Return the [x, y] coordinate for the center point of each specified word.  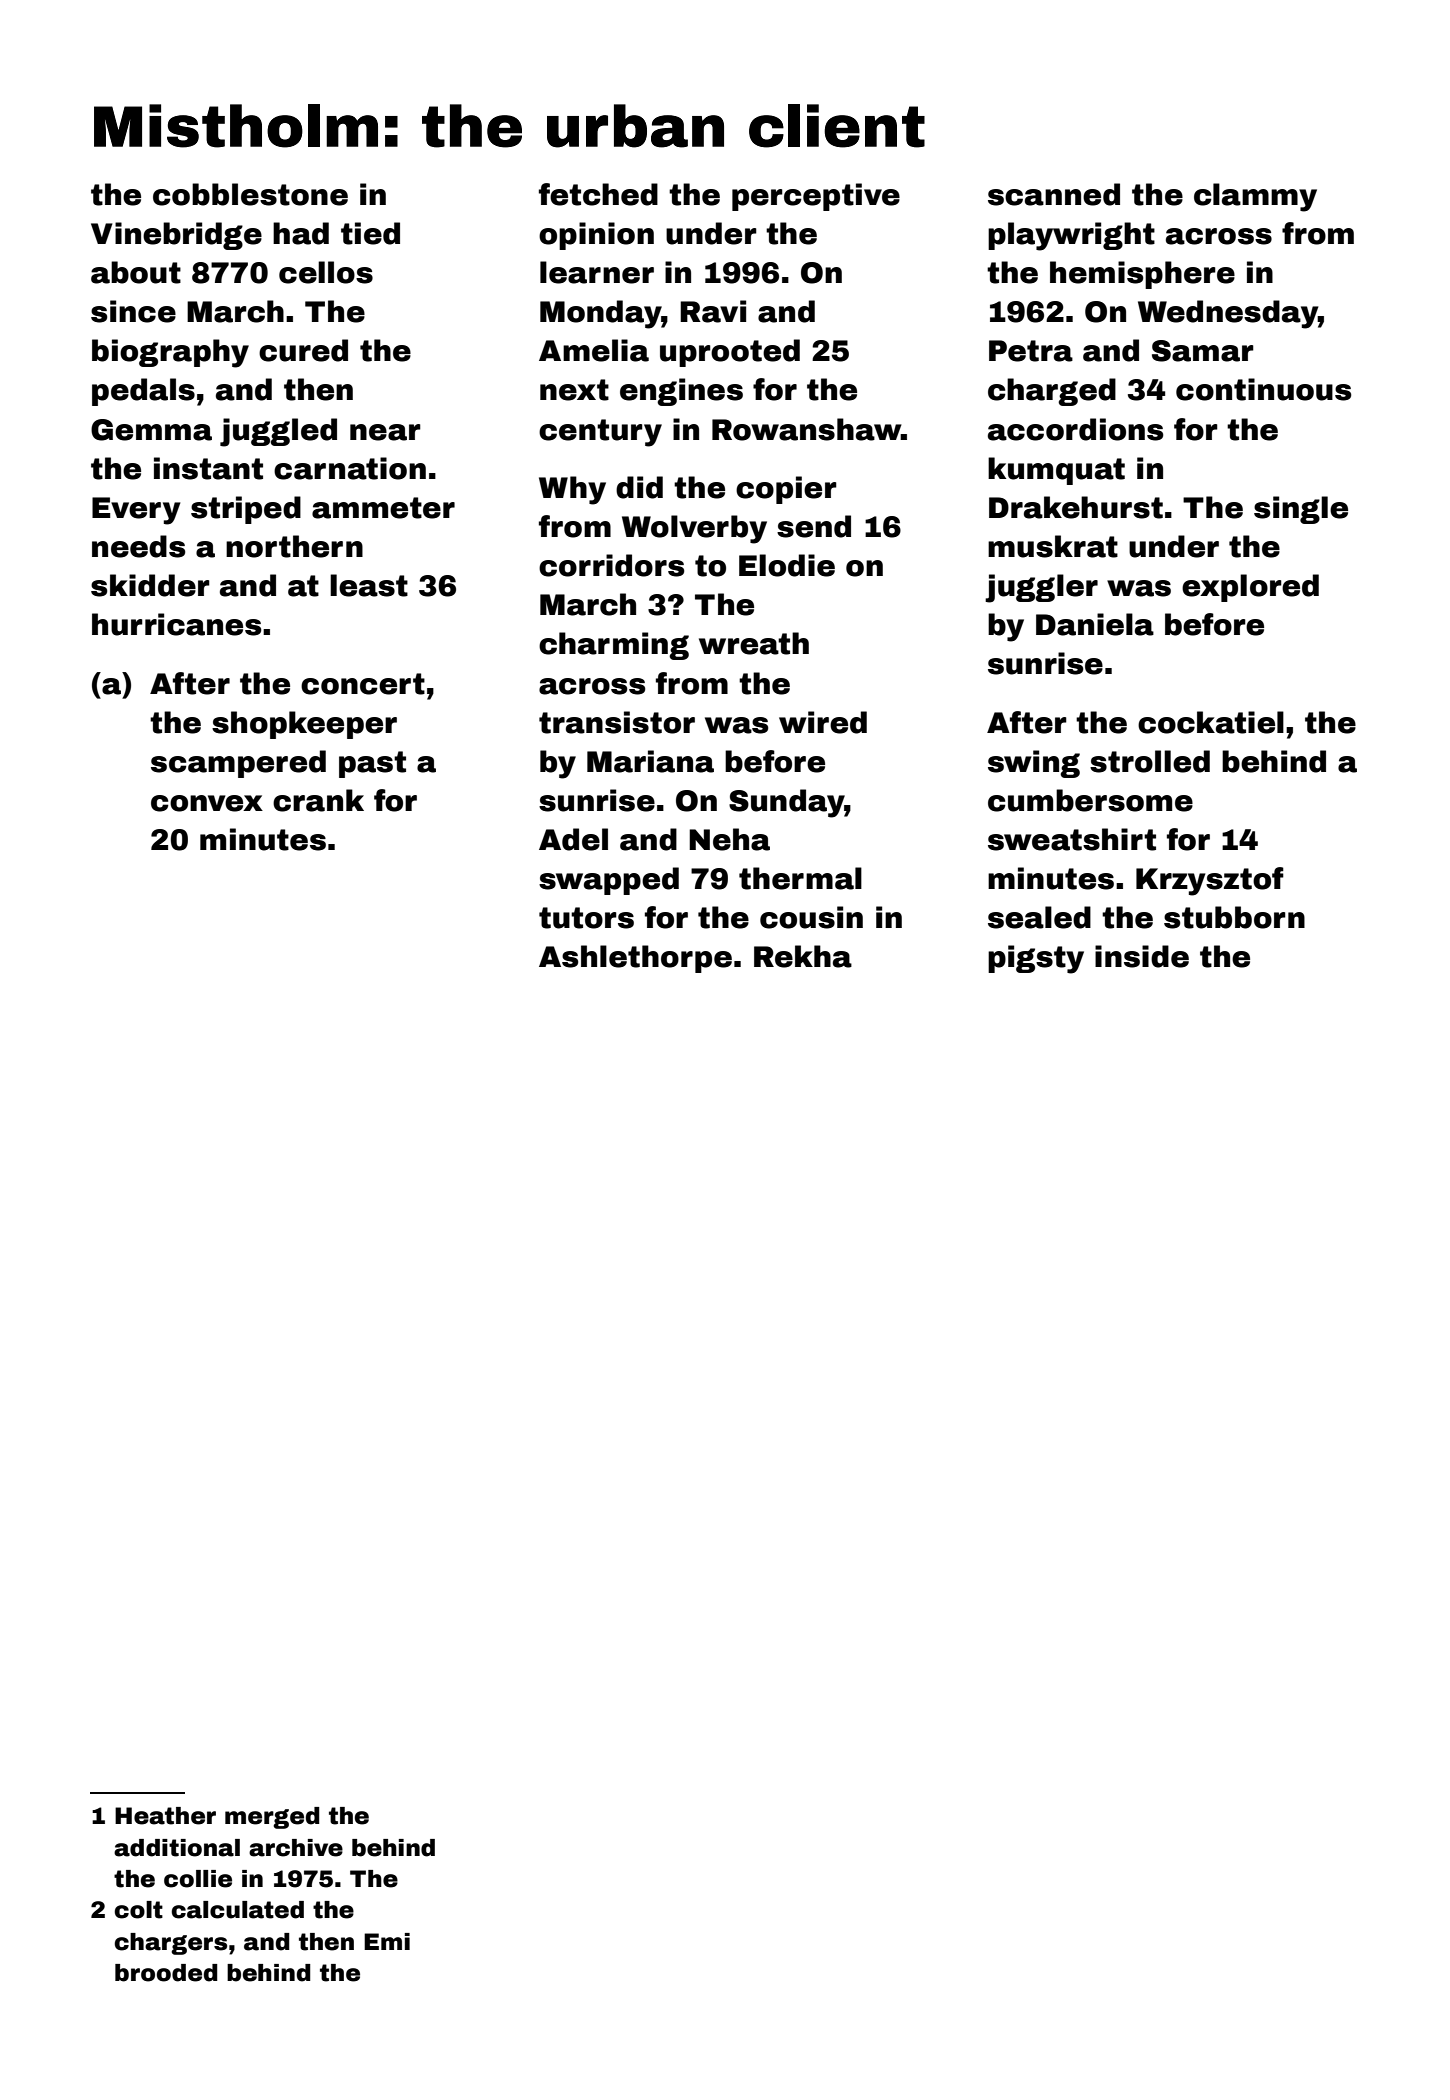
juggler [1041, 588]
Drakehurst [1076, 507]
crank [318, 800]
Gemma [151, 430]
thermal [800, 878]
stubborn [1234, 917]
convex [207, 803]
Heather [165, 1816]
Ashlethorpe [635, 959]
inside [1142, 956]
